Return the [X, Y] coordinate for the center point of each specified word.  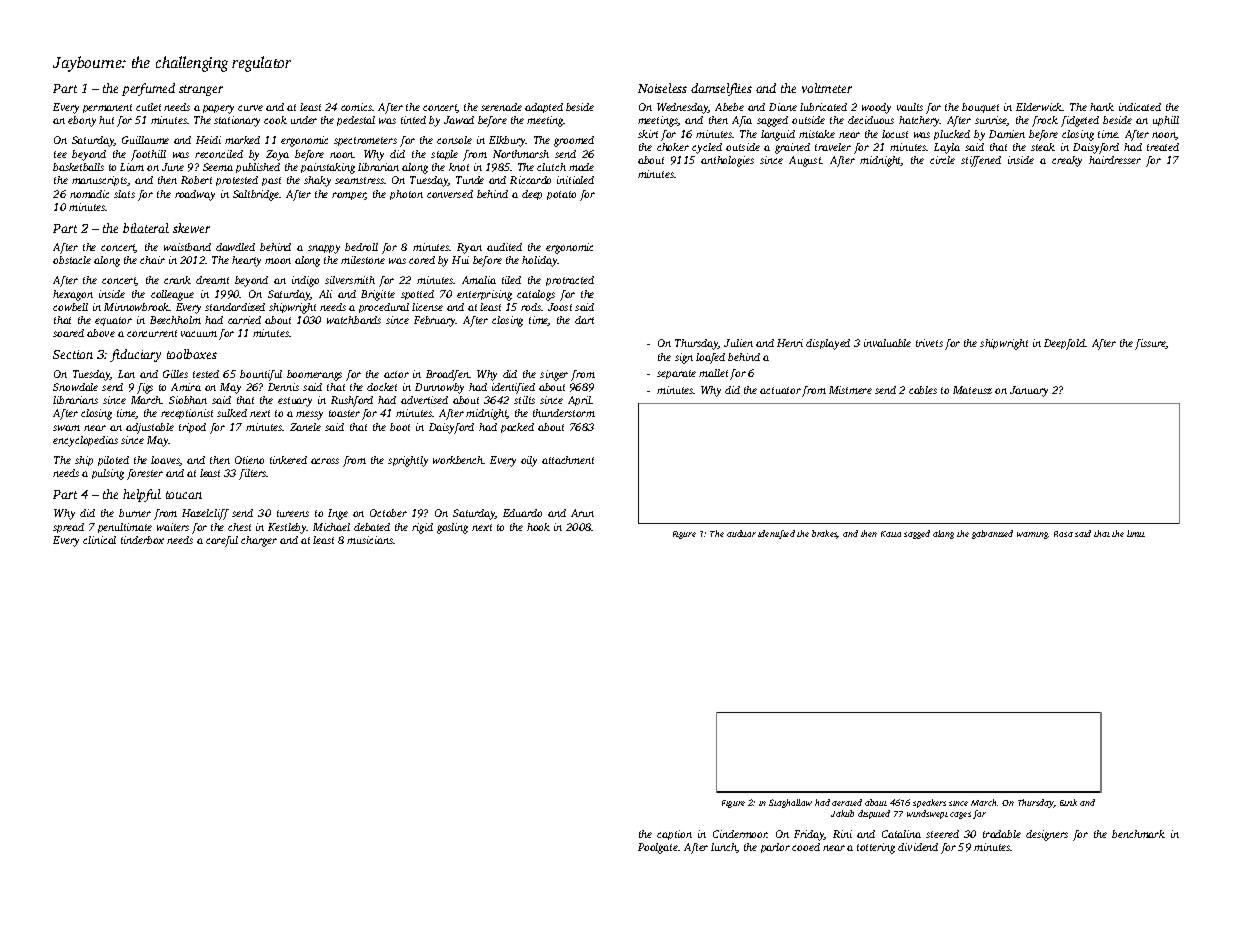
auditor [741, 533]
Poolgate [658, 848]
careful [222, 541]
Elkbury [507, 141]
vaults [910, 107]
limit [1136, 533]
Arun [582, 513]
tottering [876, 848]
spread [68, 528]
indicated [1140, 107]
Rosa [1063, 534]
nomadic [89, 194]
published [258, 168]
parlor [775, 848]
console [454, 140]
